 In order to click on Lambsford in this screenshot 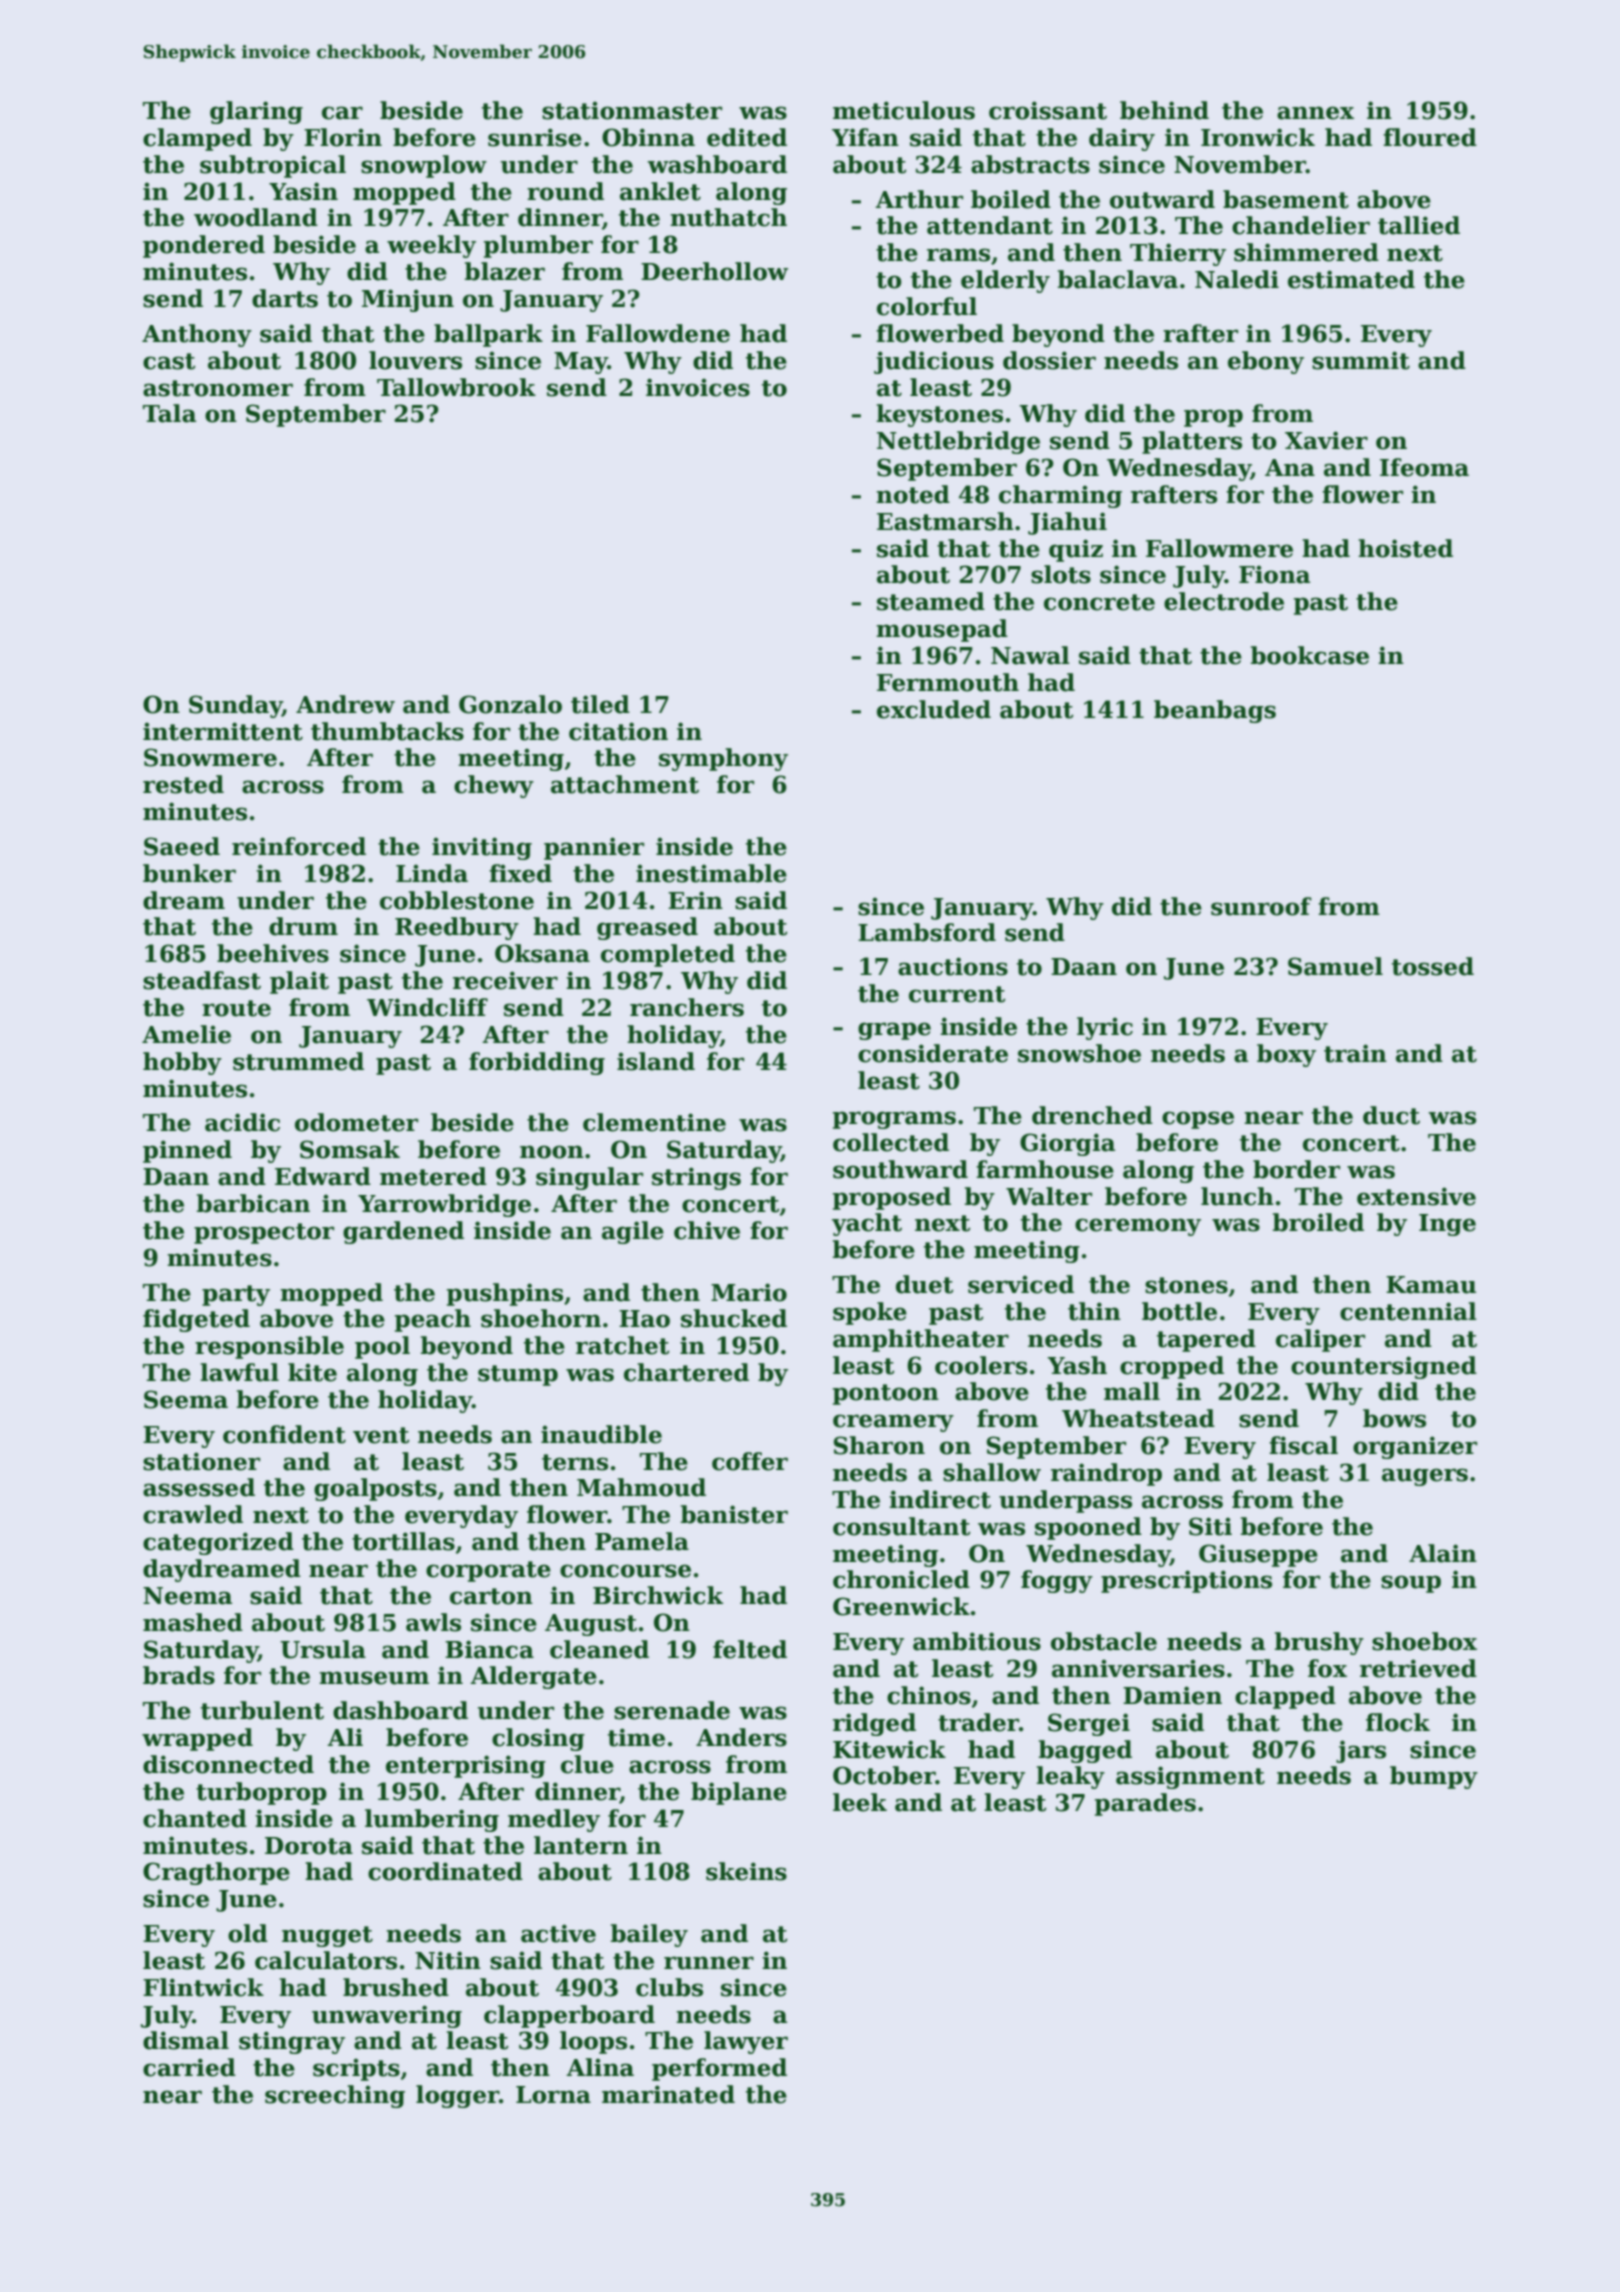, I will do `click(927, 932)`.
